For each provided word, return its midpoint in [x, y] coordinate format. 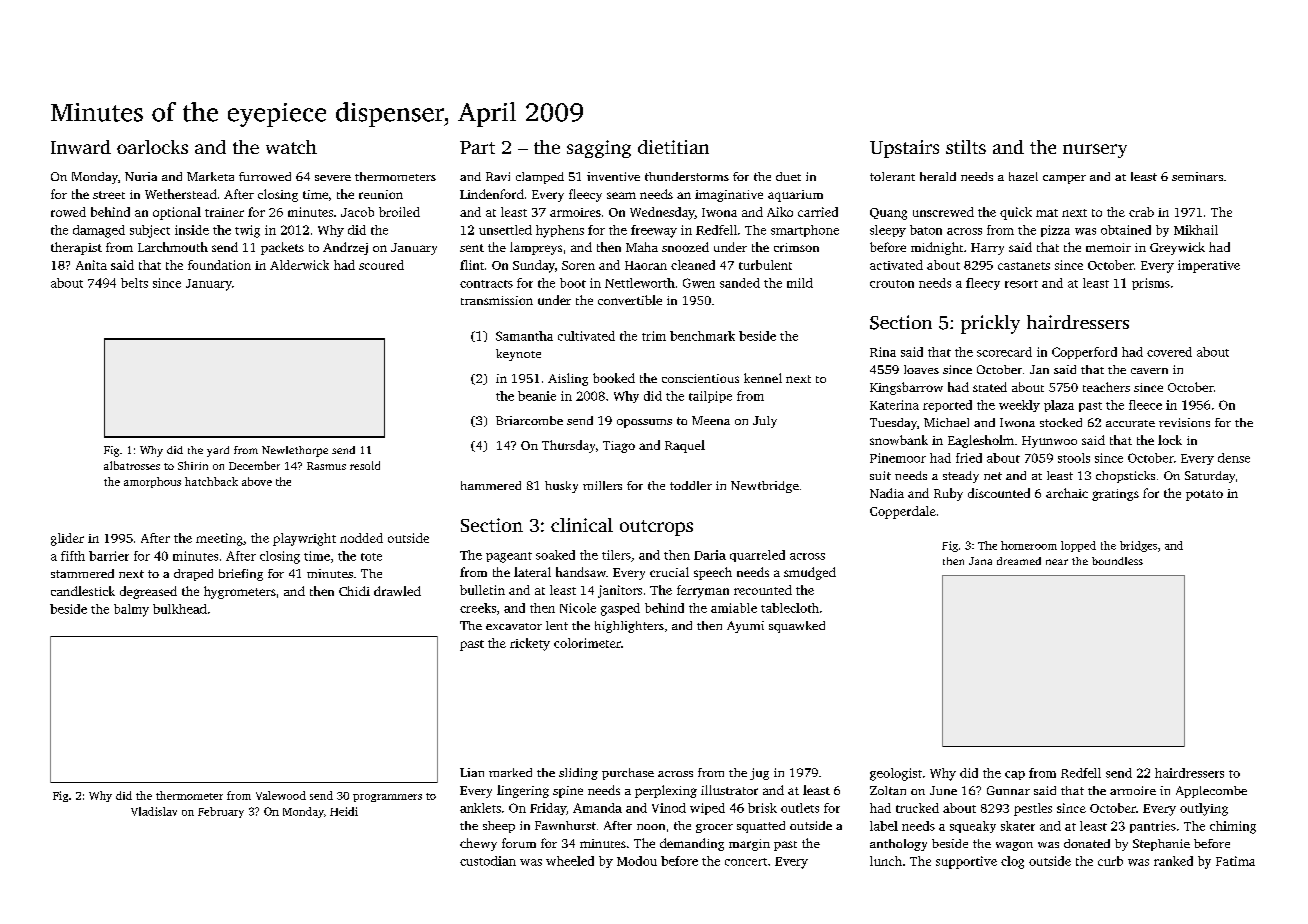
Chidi [354, 591]
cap [1015, 775]
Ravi [498, 176]
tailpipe [710, 397]
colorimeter [587, 643]
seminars [1197, 176]
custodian [488, 861]
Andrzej [345, 248]
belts [134, 283]
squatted [761, 827]
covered [1169, 352]
